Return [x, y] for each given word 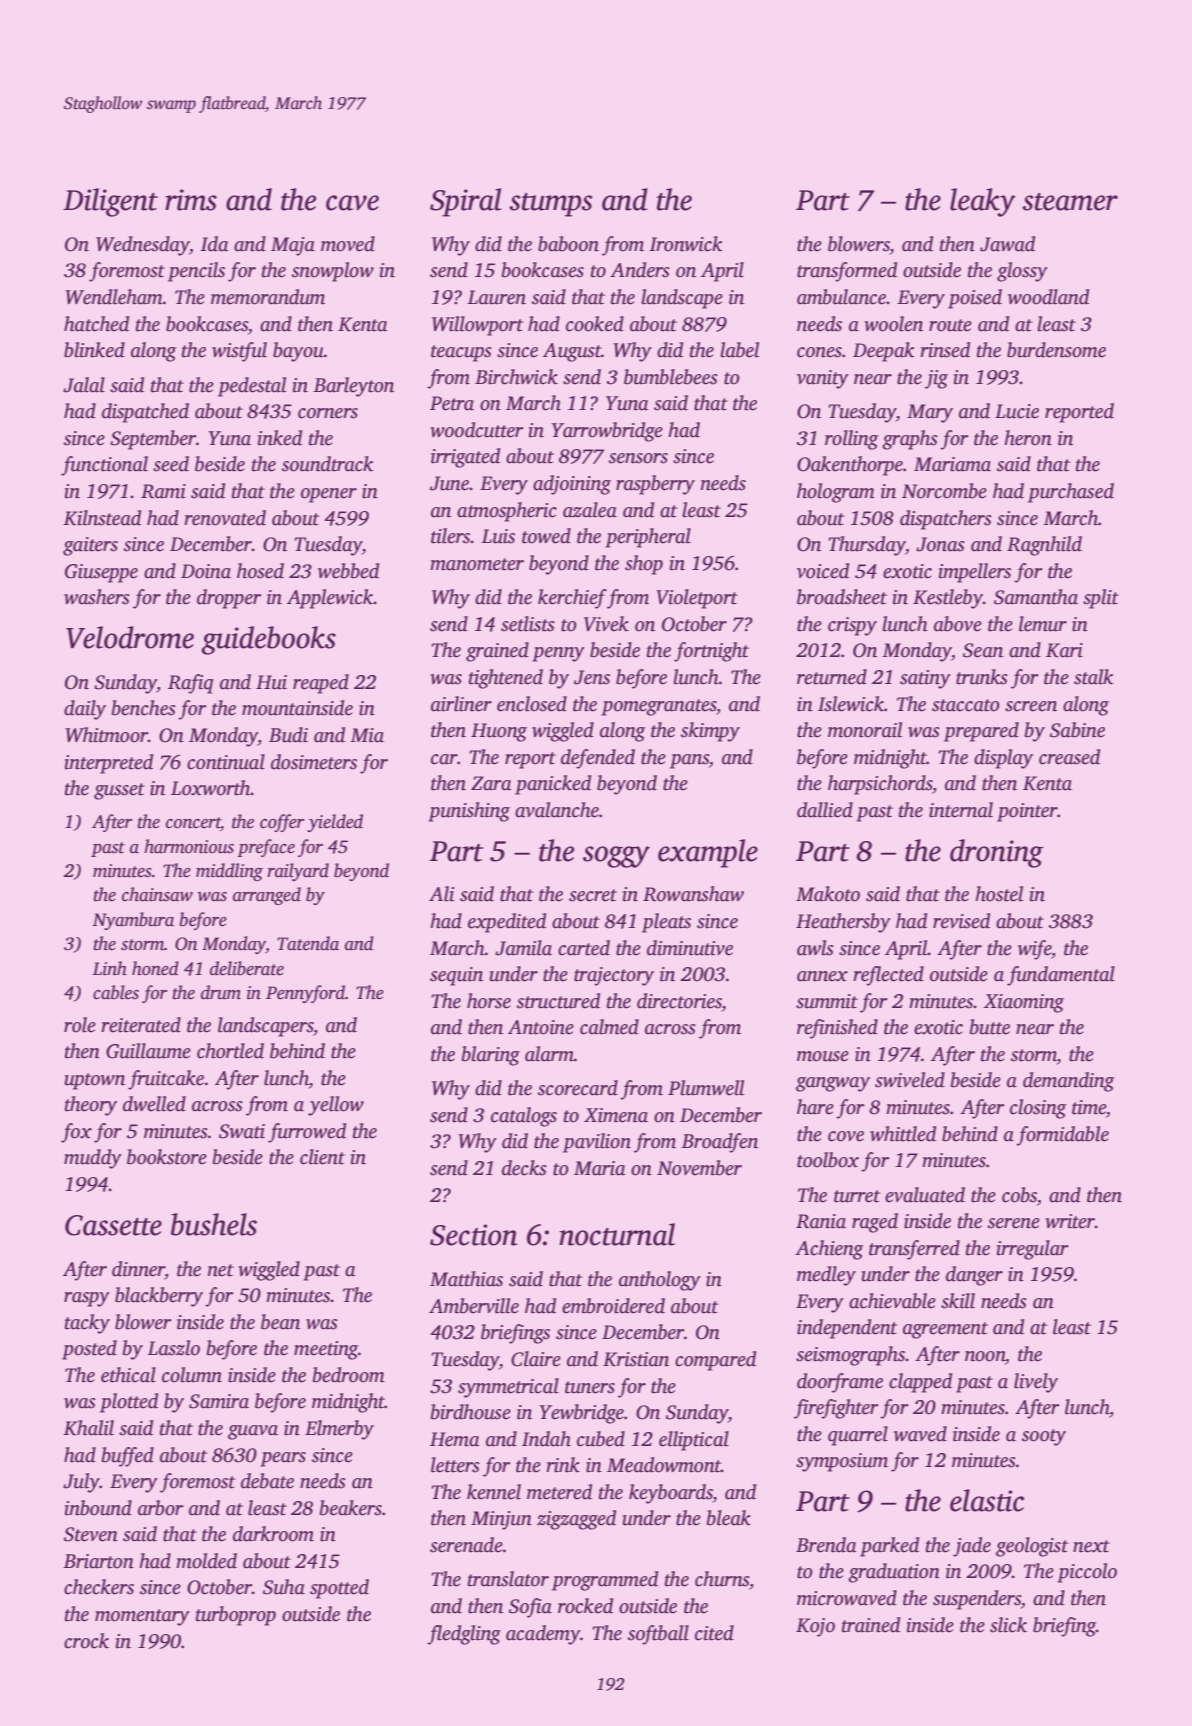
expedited [507, 923]
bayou [298, 352]
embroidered [613, 1306]
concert [193, 824]
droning [997, 853]
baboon [568, 244]
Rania [821, 1221]
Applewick [330, 599]
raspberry [655, 485]
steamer [1070, 202]
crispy [852, 626]
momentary [142, 1617]
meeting [326, 1350]
